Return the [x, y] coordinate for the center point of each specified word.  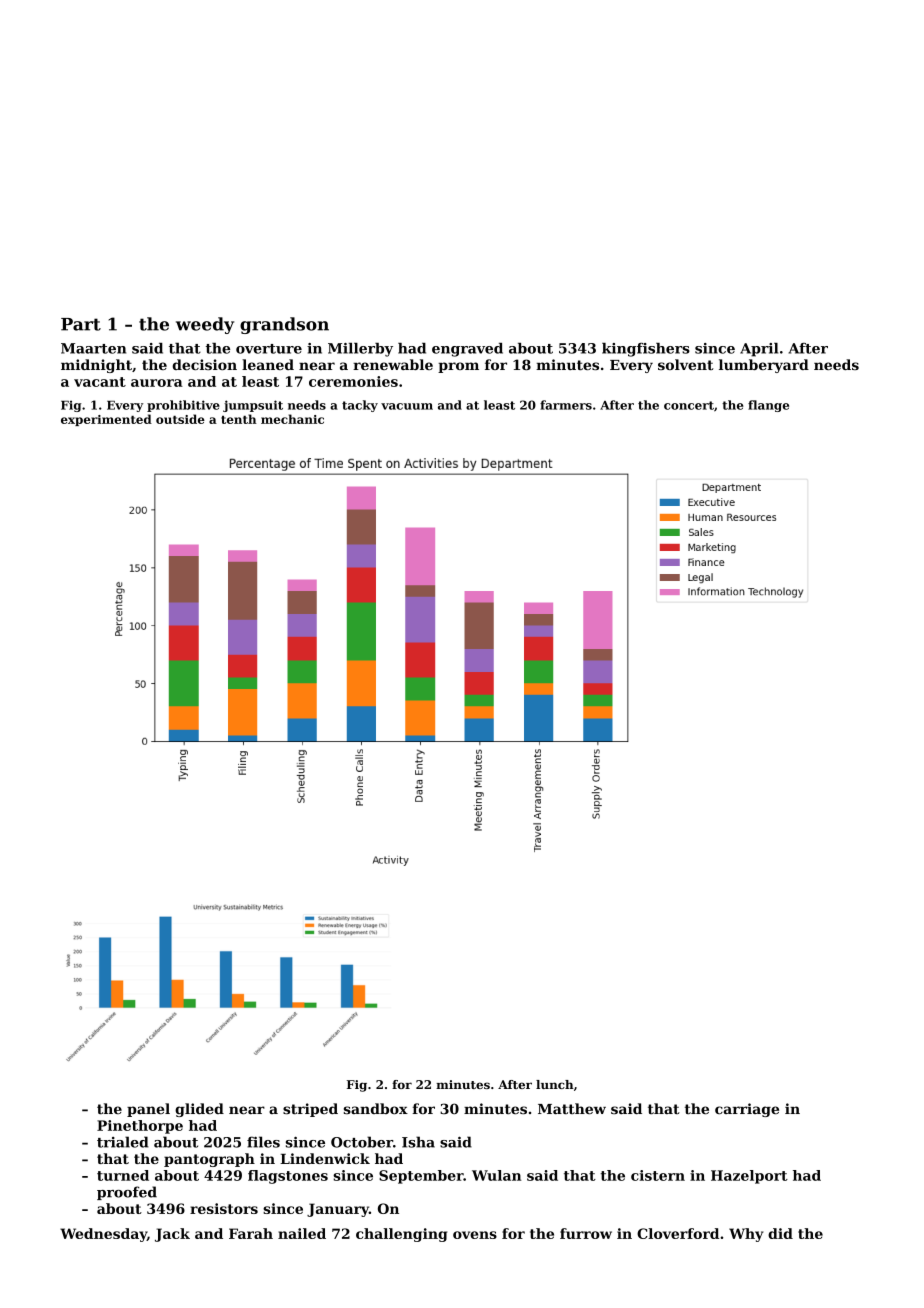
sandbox [376, 1108]
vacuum [407, 406]
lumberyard [764, 366]
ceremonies [353, 381]
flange [768, 406]
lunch [555, 1084]
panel [148, 1110]
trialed [122, 1142]
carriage [747, 1110]
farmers [566, 405]
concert [689, 405]
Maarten [93, 348]
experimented [106, 420]
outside [180, 419]
